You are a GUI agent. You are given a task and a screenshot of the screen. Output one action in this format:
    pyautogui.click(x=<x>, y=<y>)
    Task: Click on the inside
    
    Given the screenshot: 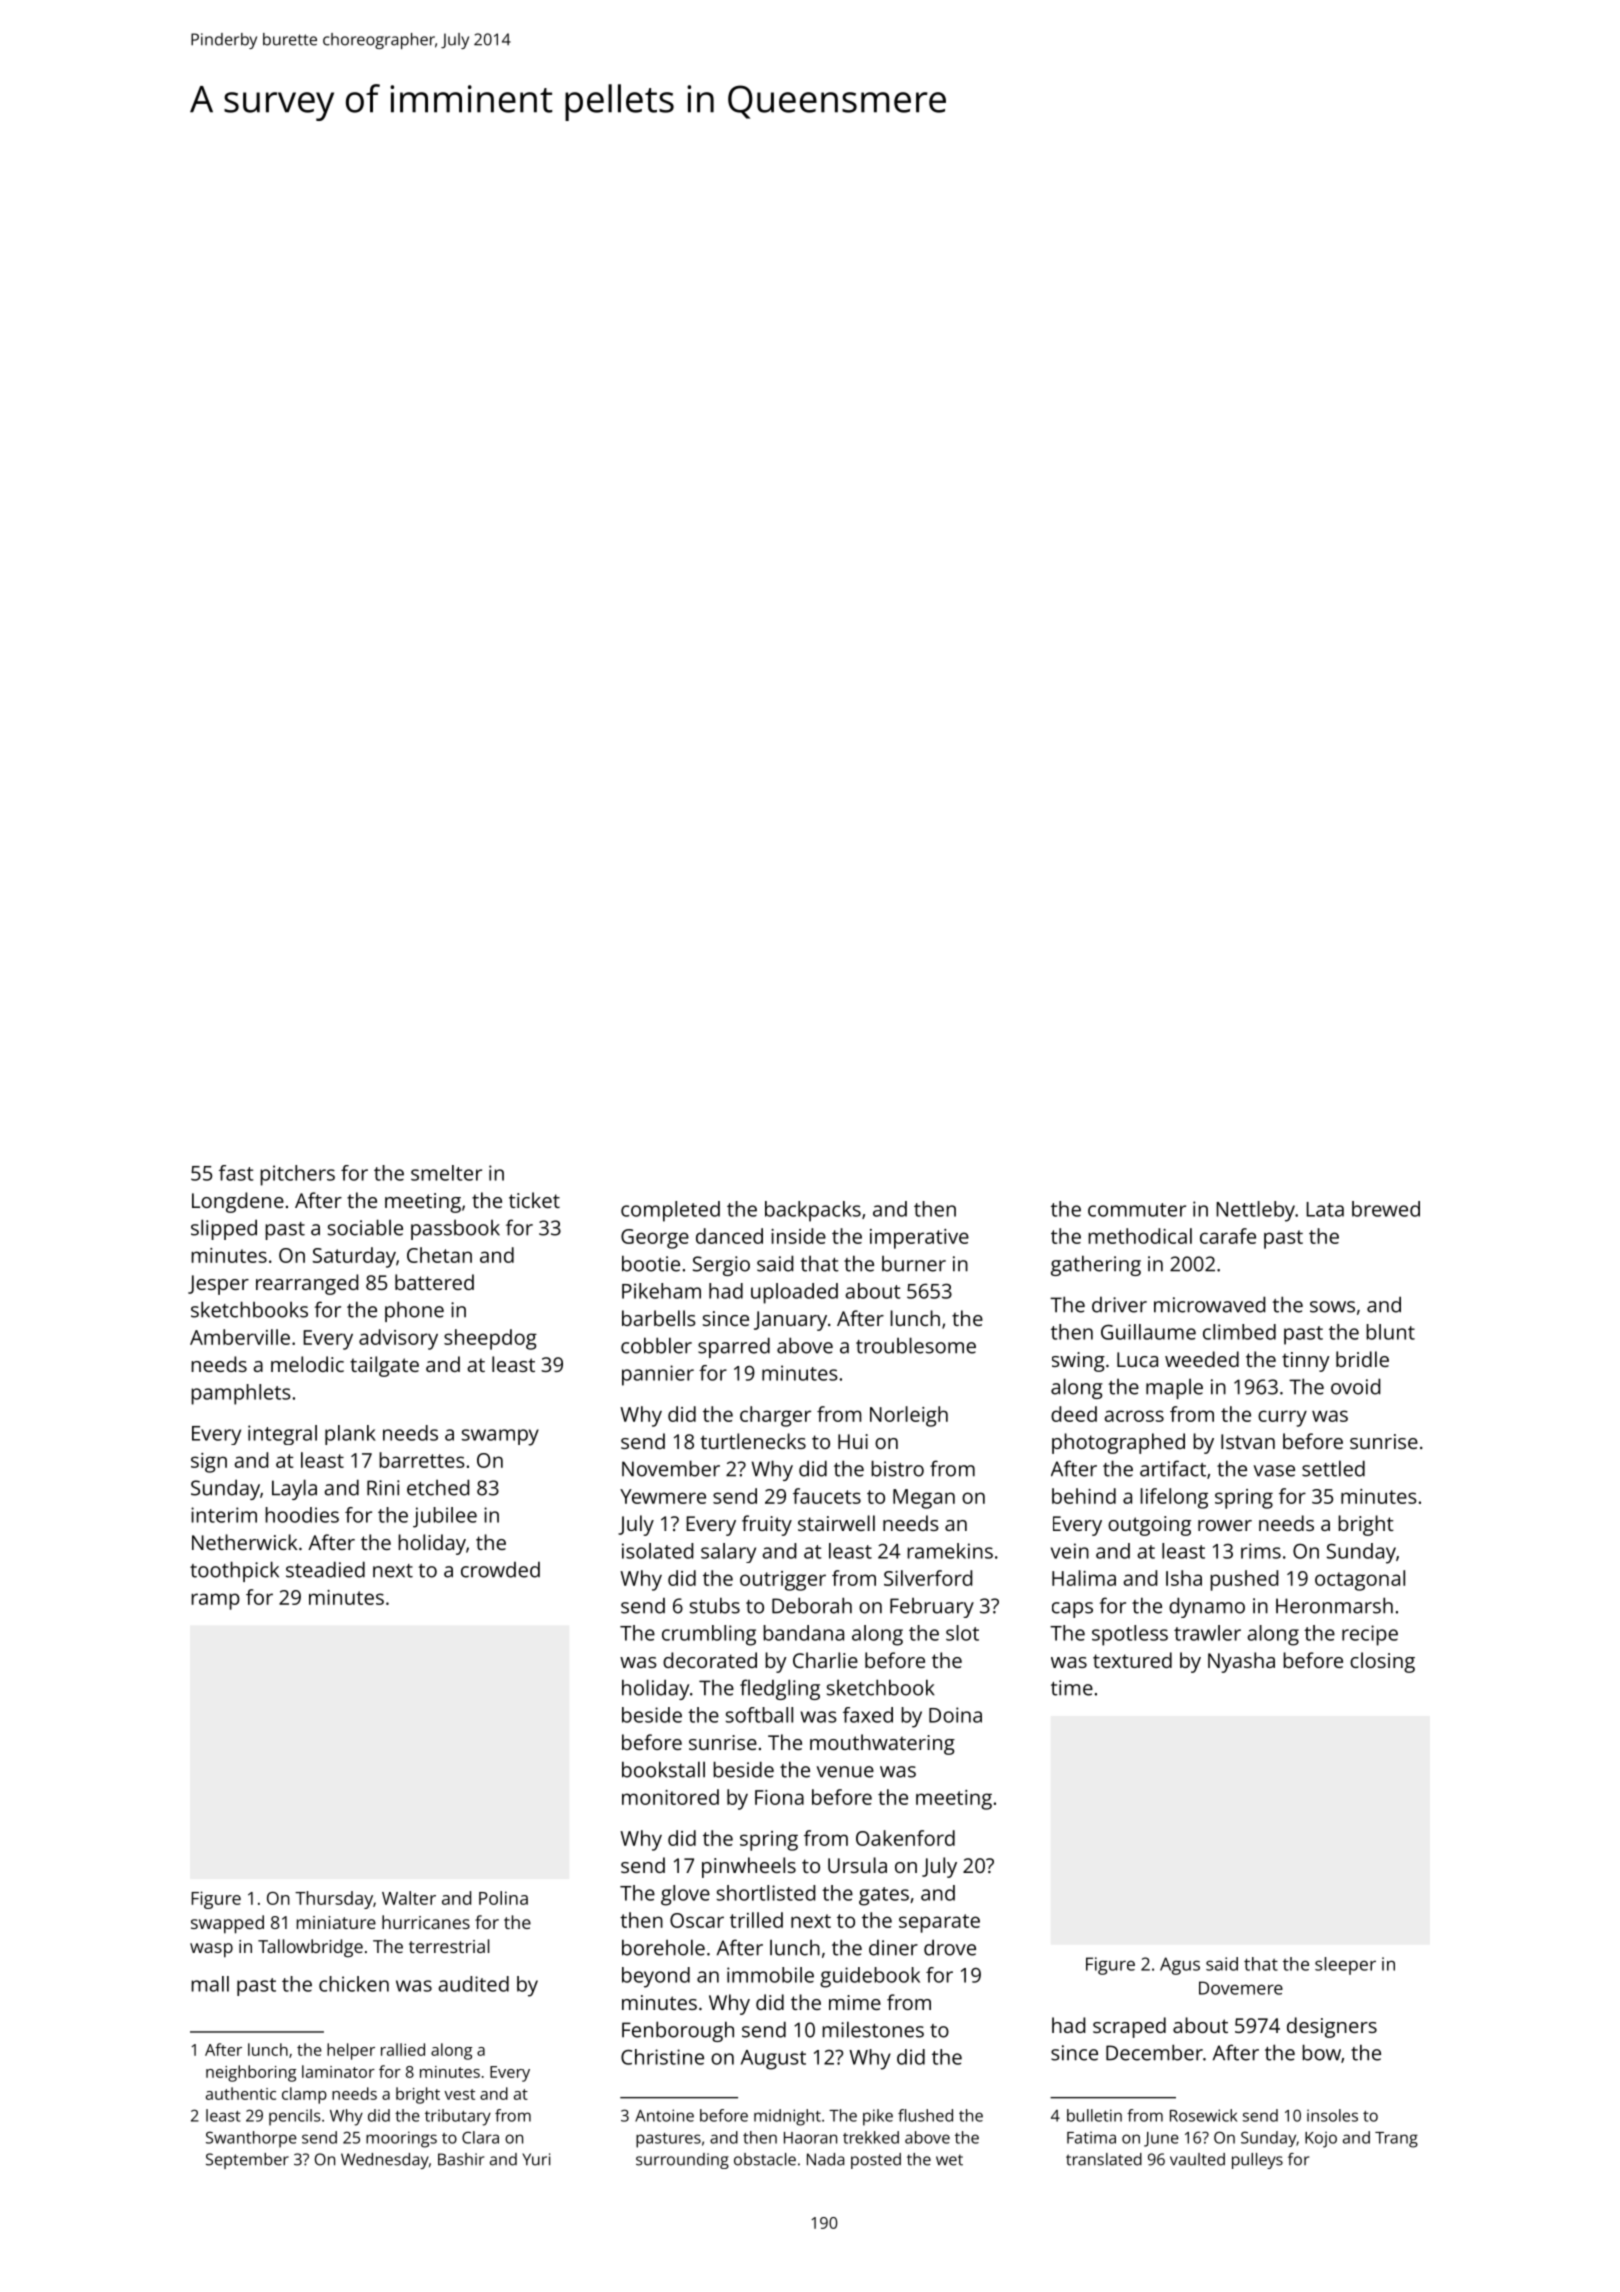 What is the action you would take?
    pyautogui.click(x=798, y=1236)
